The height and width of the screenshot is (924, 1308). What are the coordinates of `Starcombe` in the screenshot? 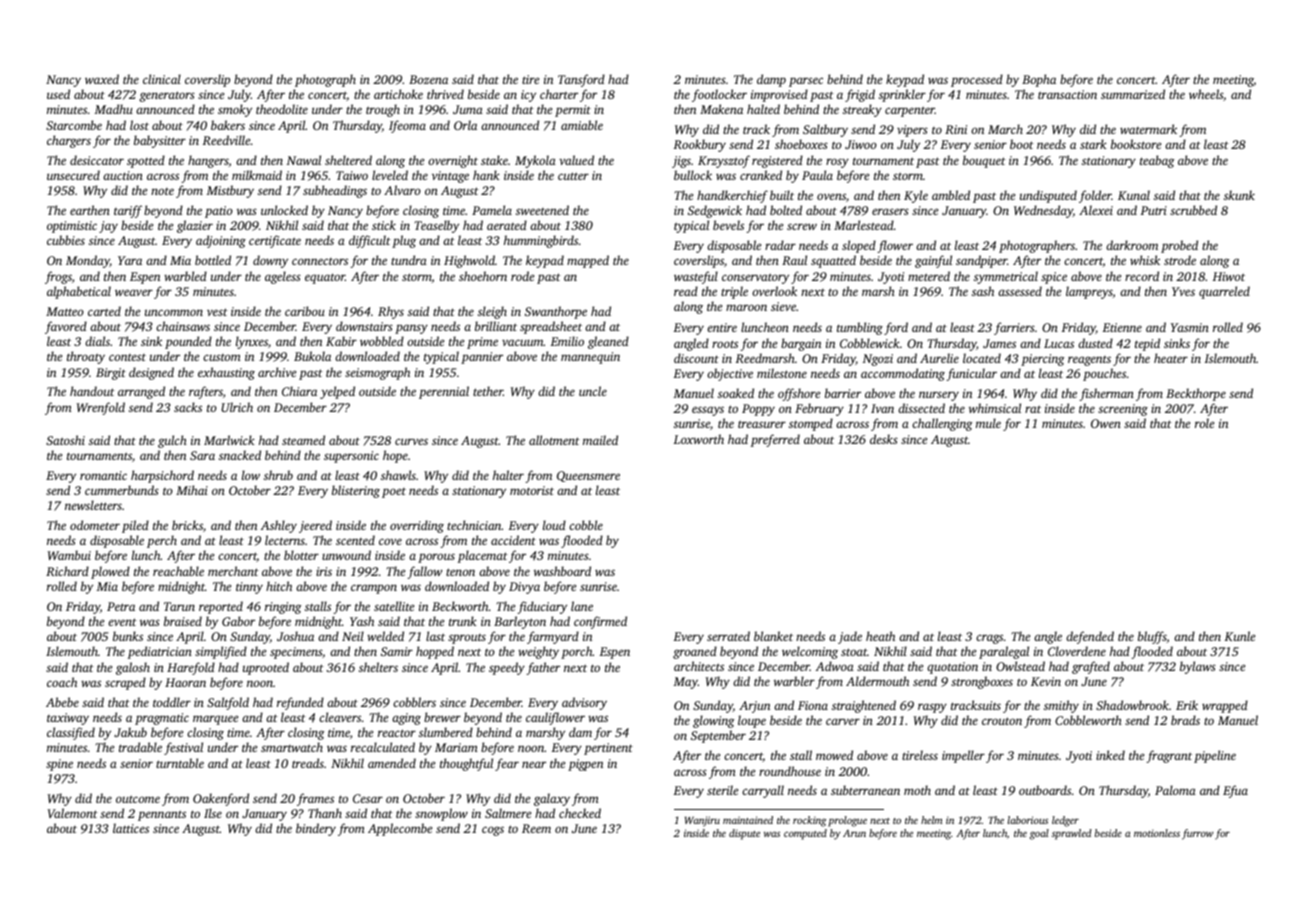 It's located at (74, 125).
